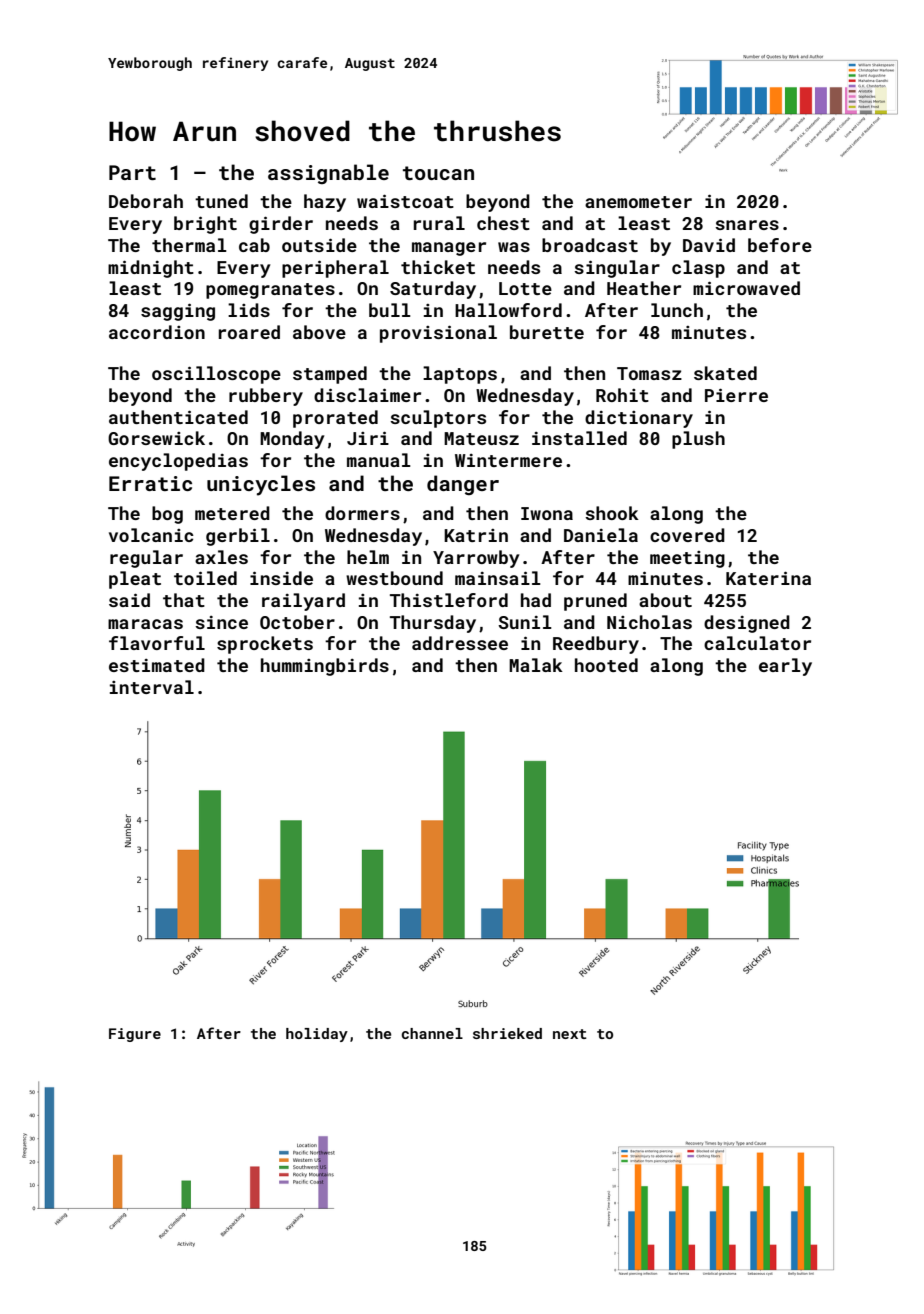 Image resolution: width=924 pixels, height=1314 pixels. Describe the element at coordinates (266, 397) in the document. I see `rubbery` at that location.
